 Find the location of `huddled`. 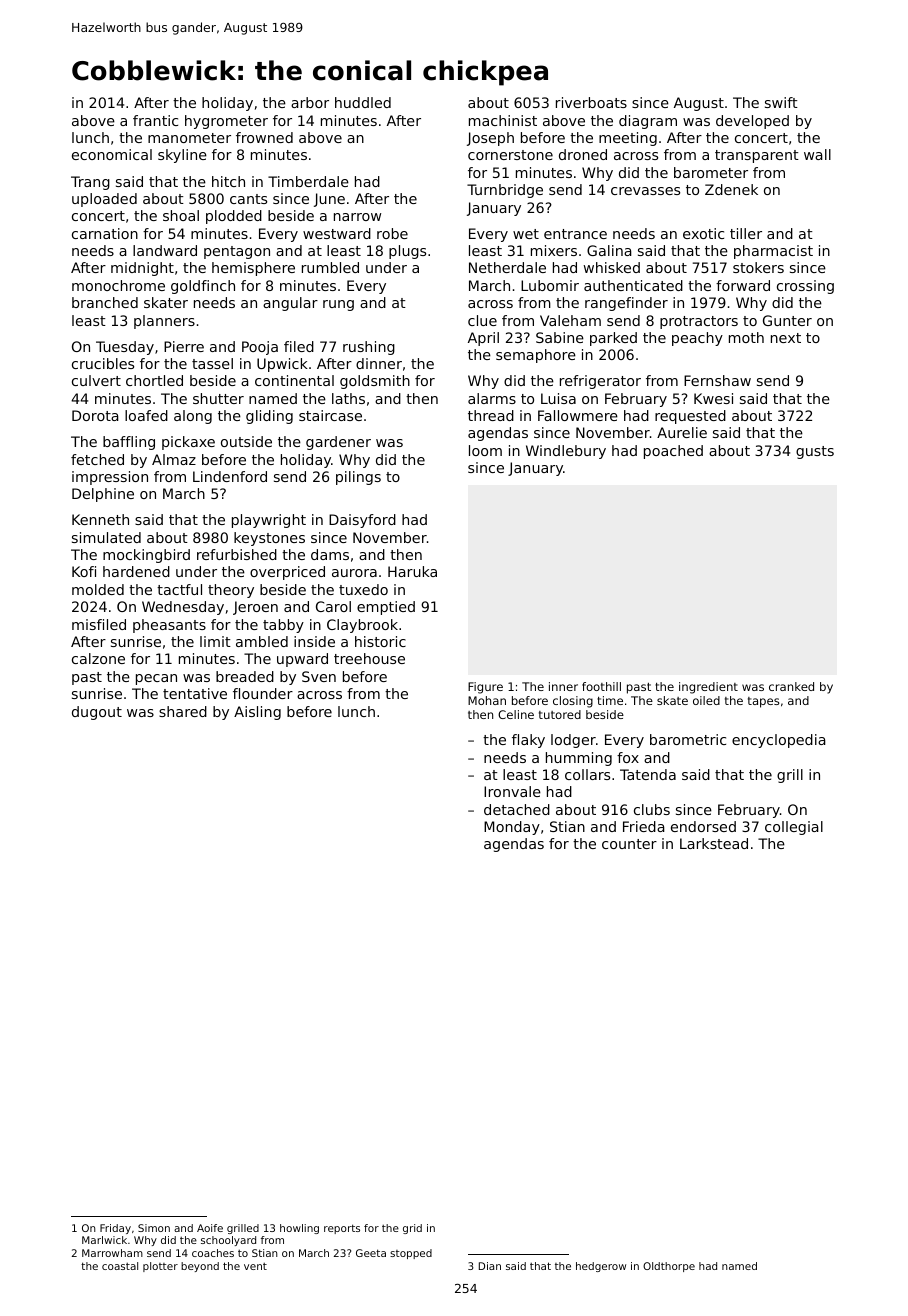

huddled is located at coordinates (363, 102).
